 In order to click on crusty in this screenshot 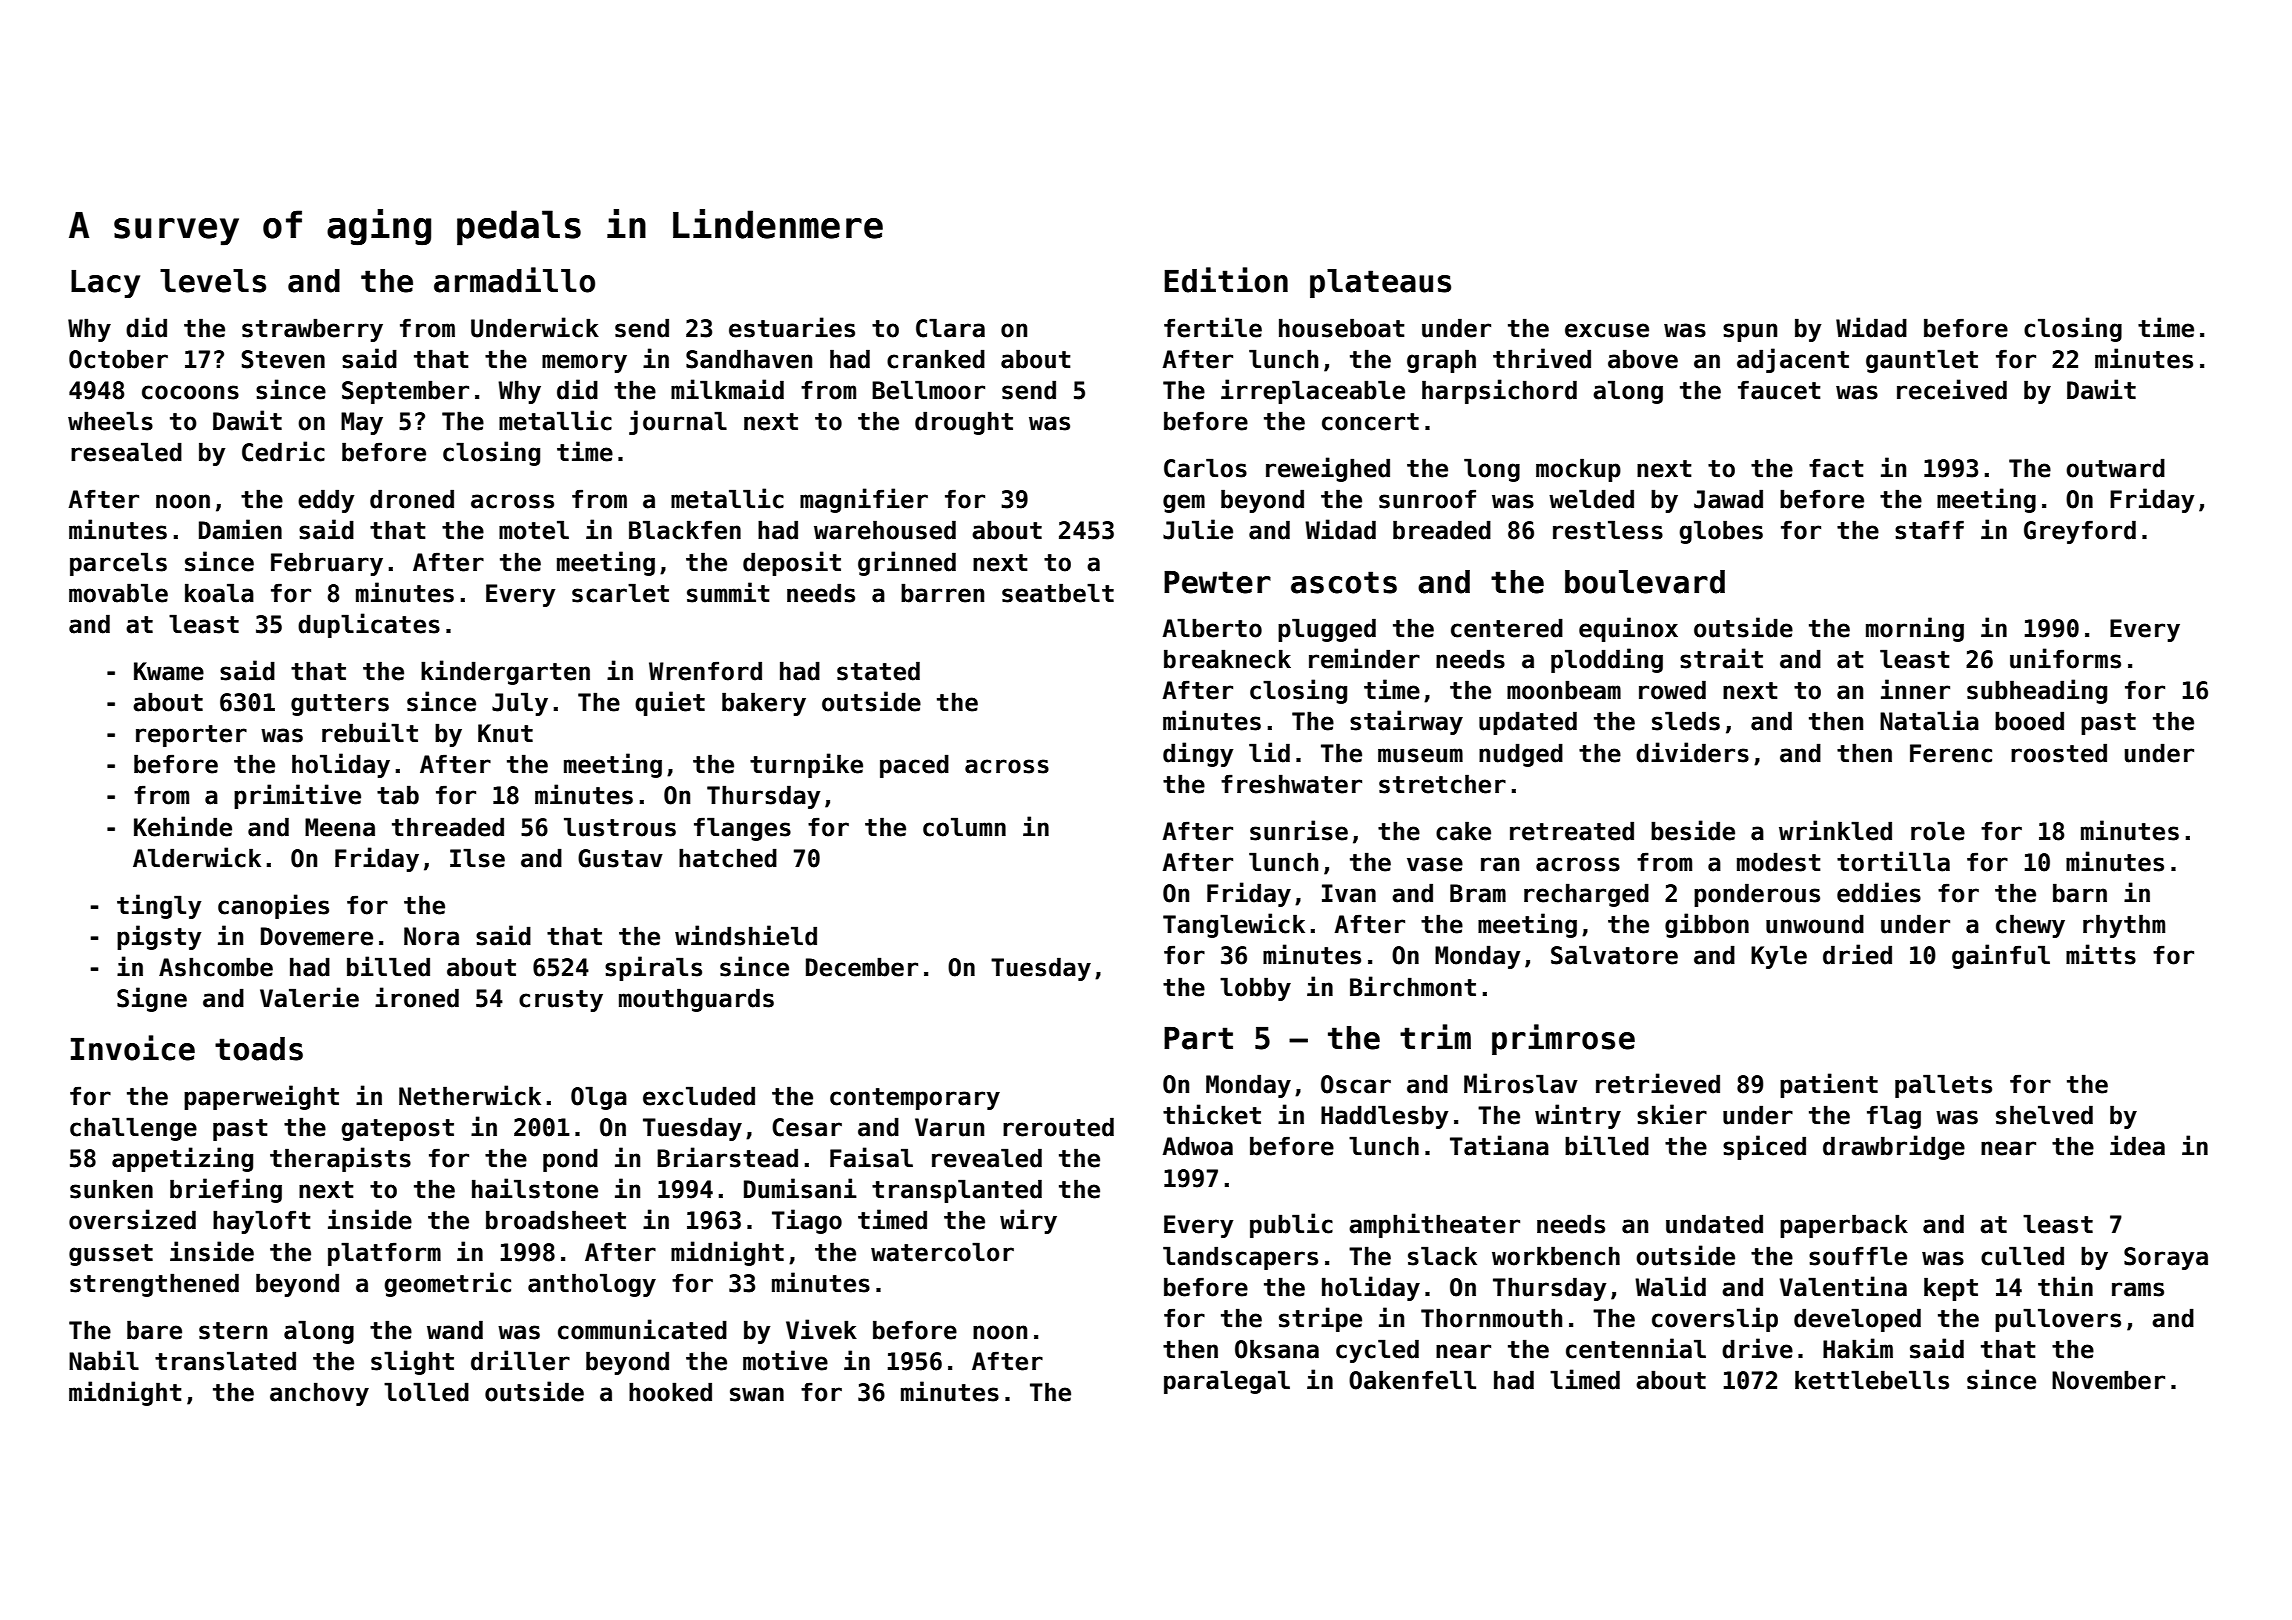, I will do `click(561, 1001)`.
